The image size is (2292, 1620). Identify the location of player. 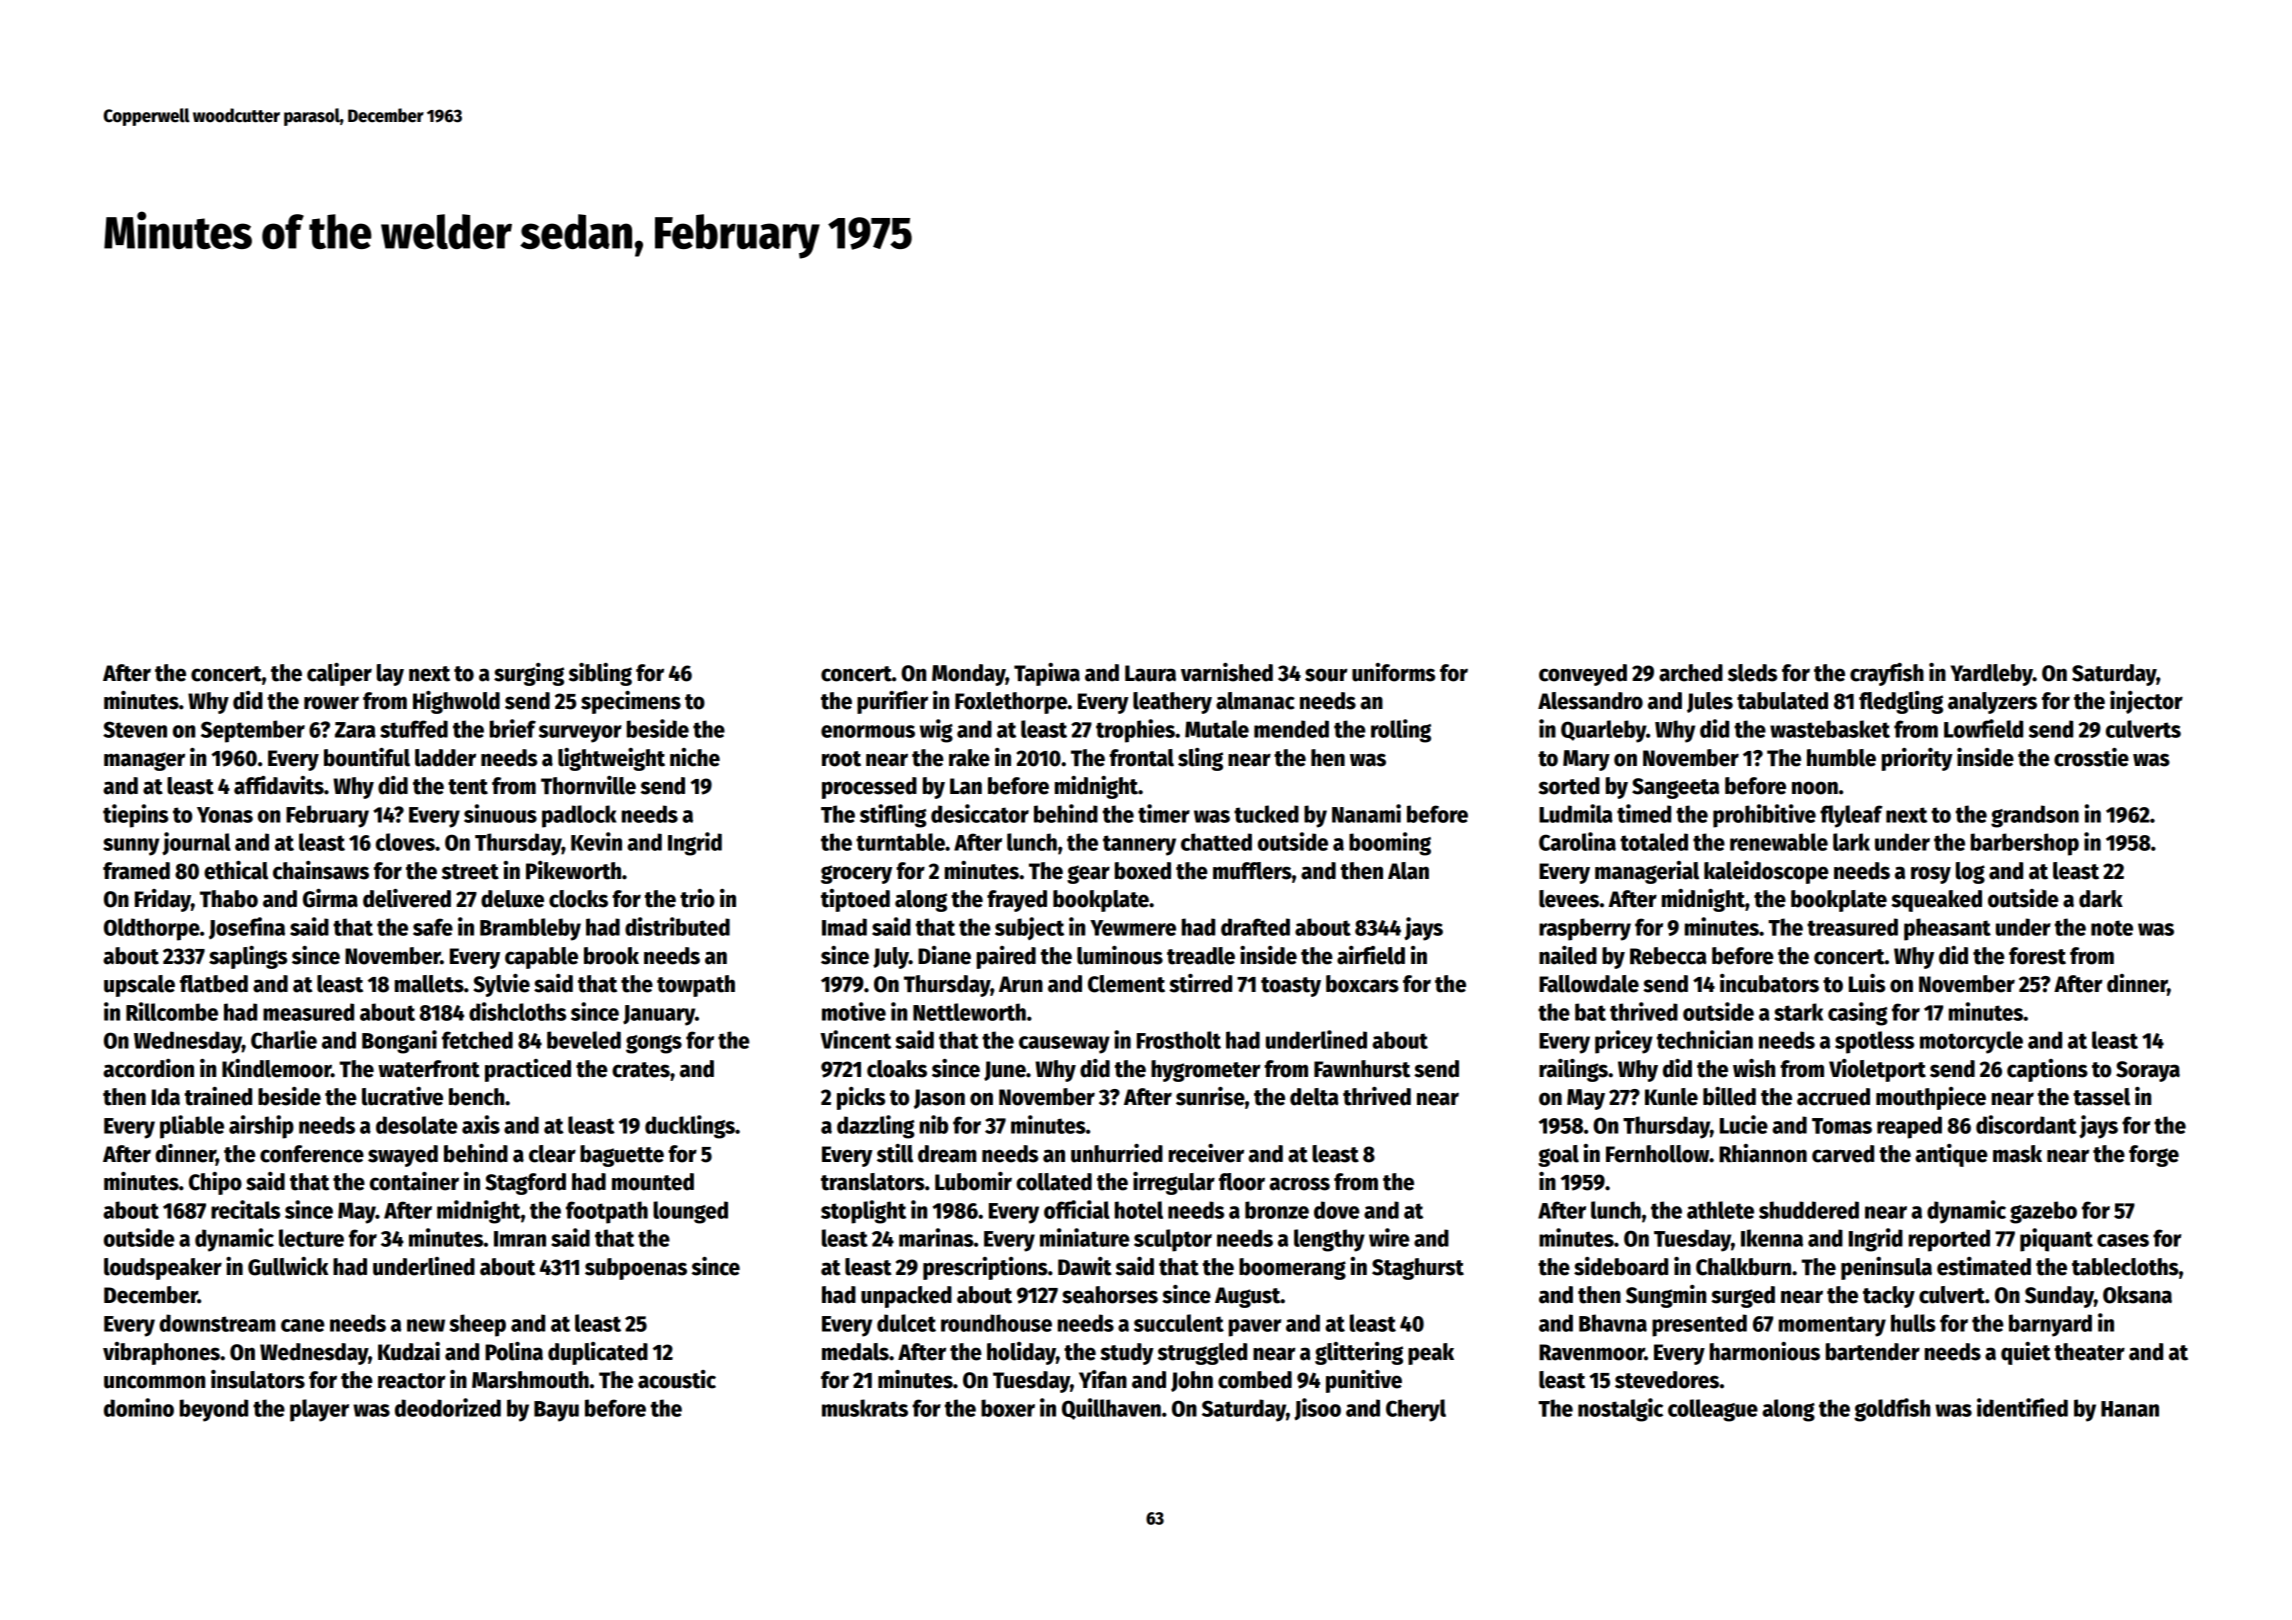
(319, 1410).
